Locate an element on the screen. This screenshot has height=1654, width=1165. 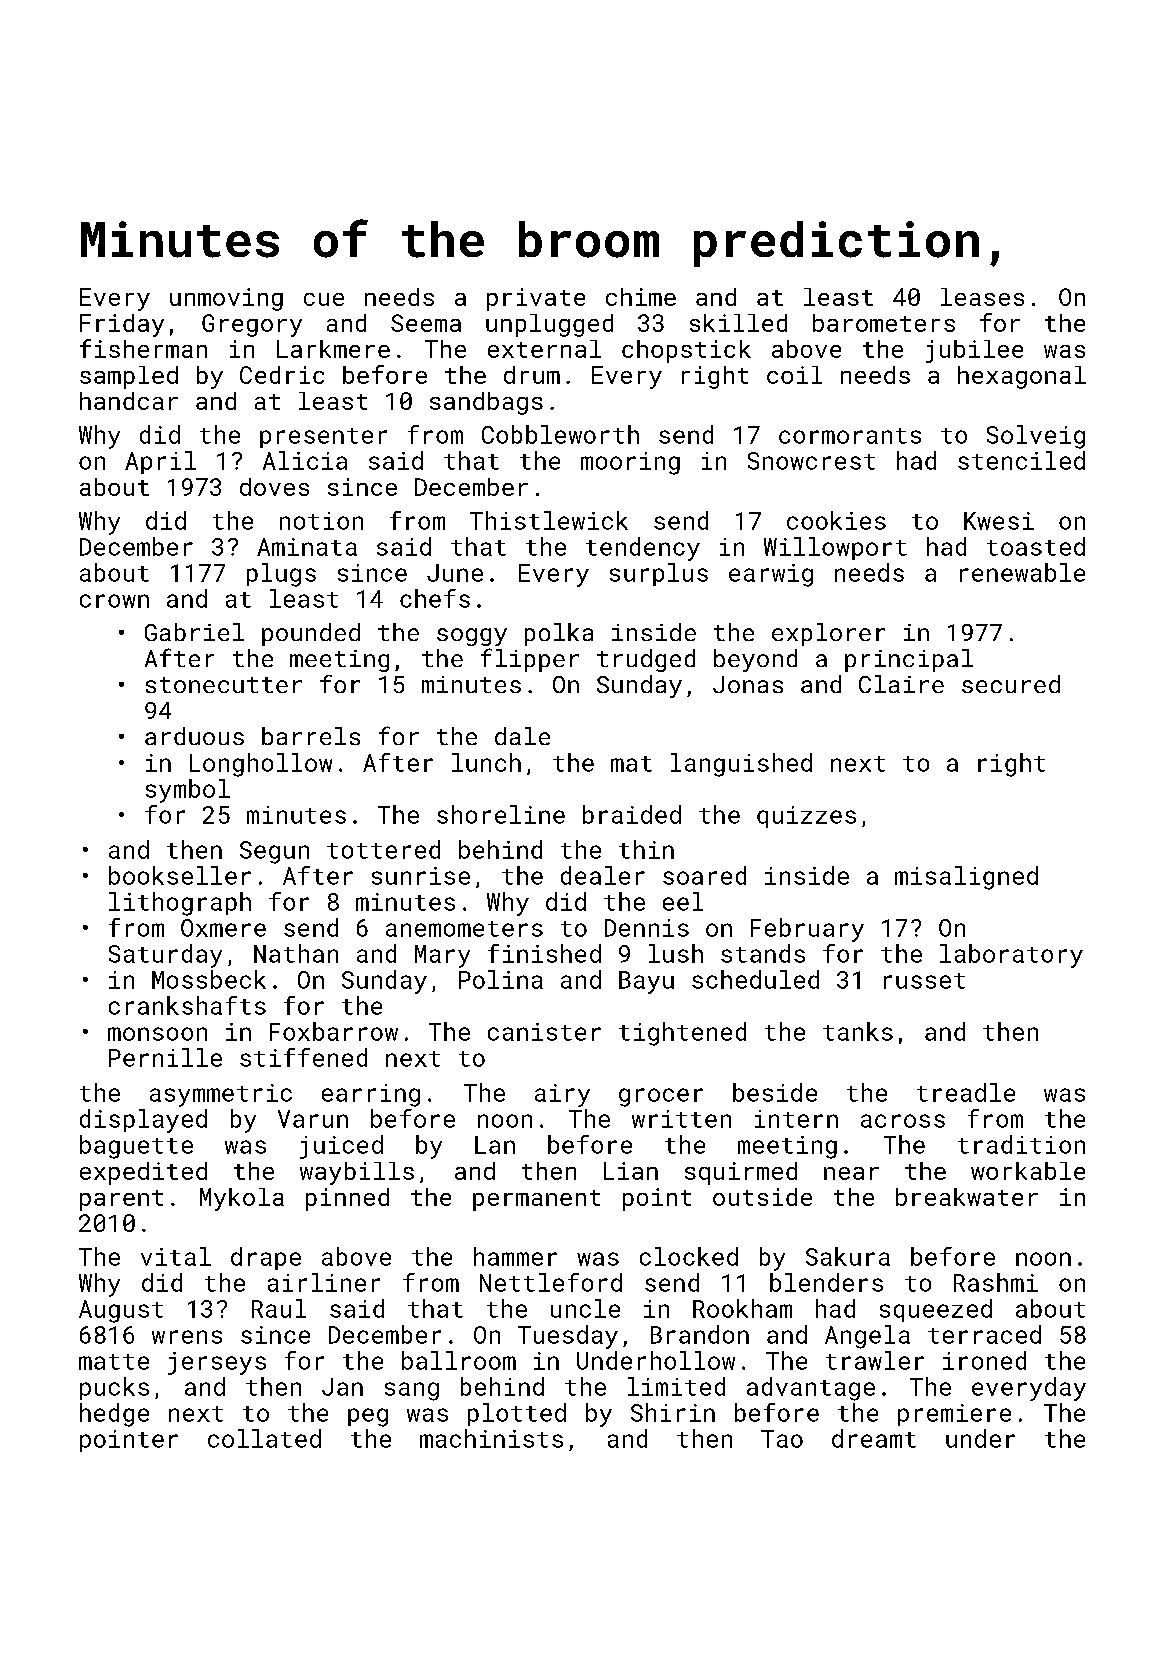
shoreline is located at coordinates (501, 814).
